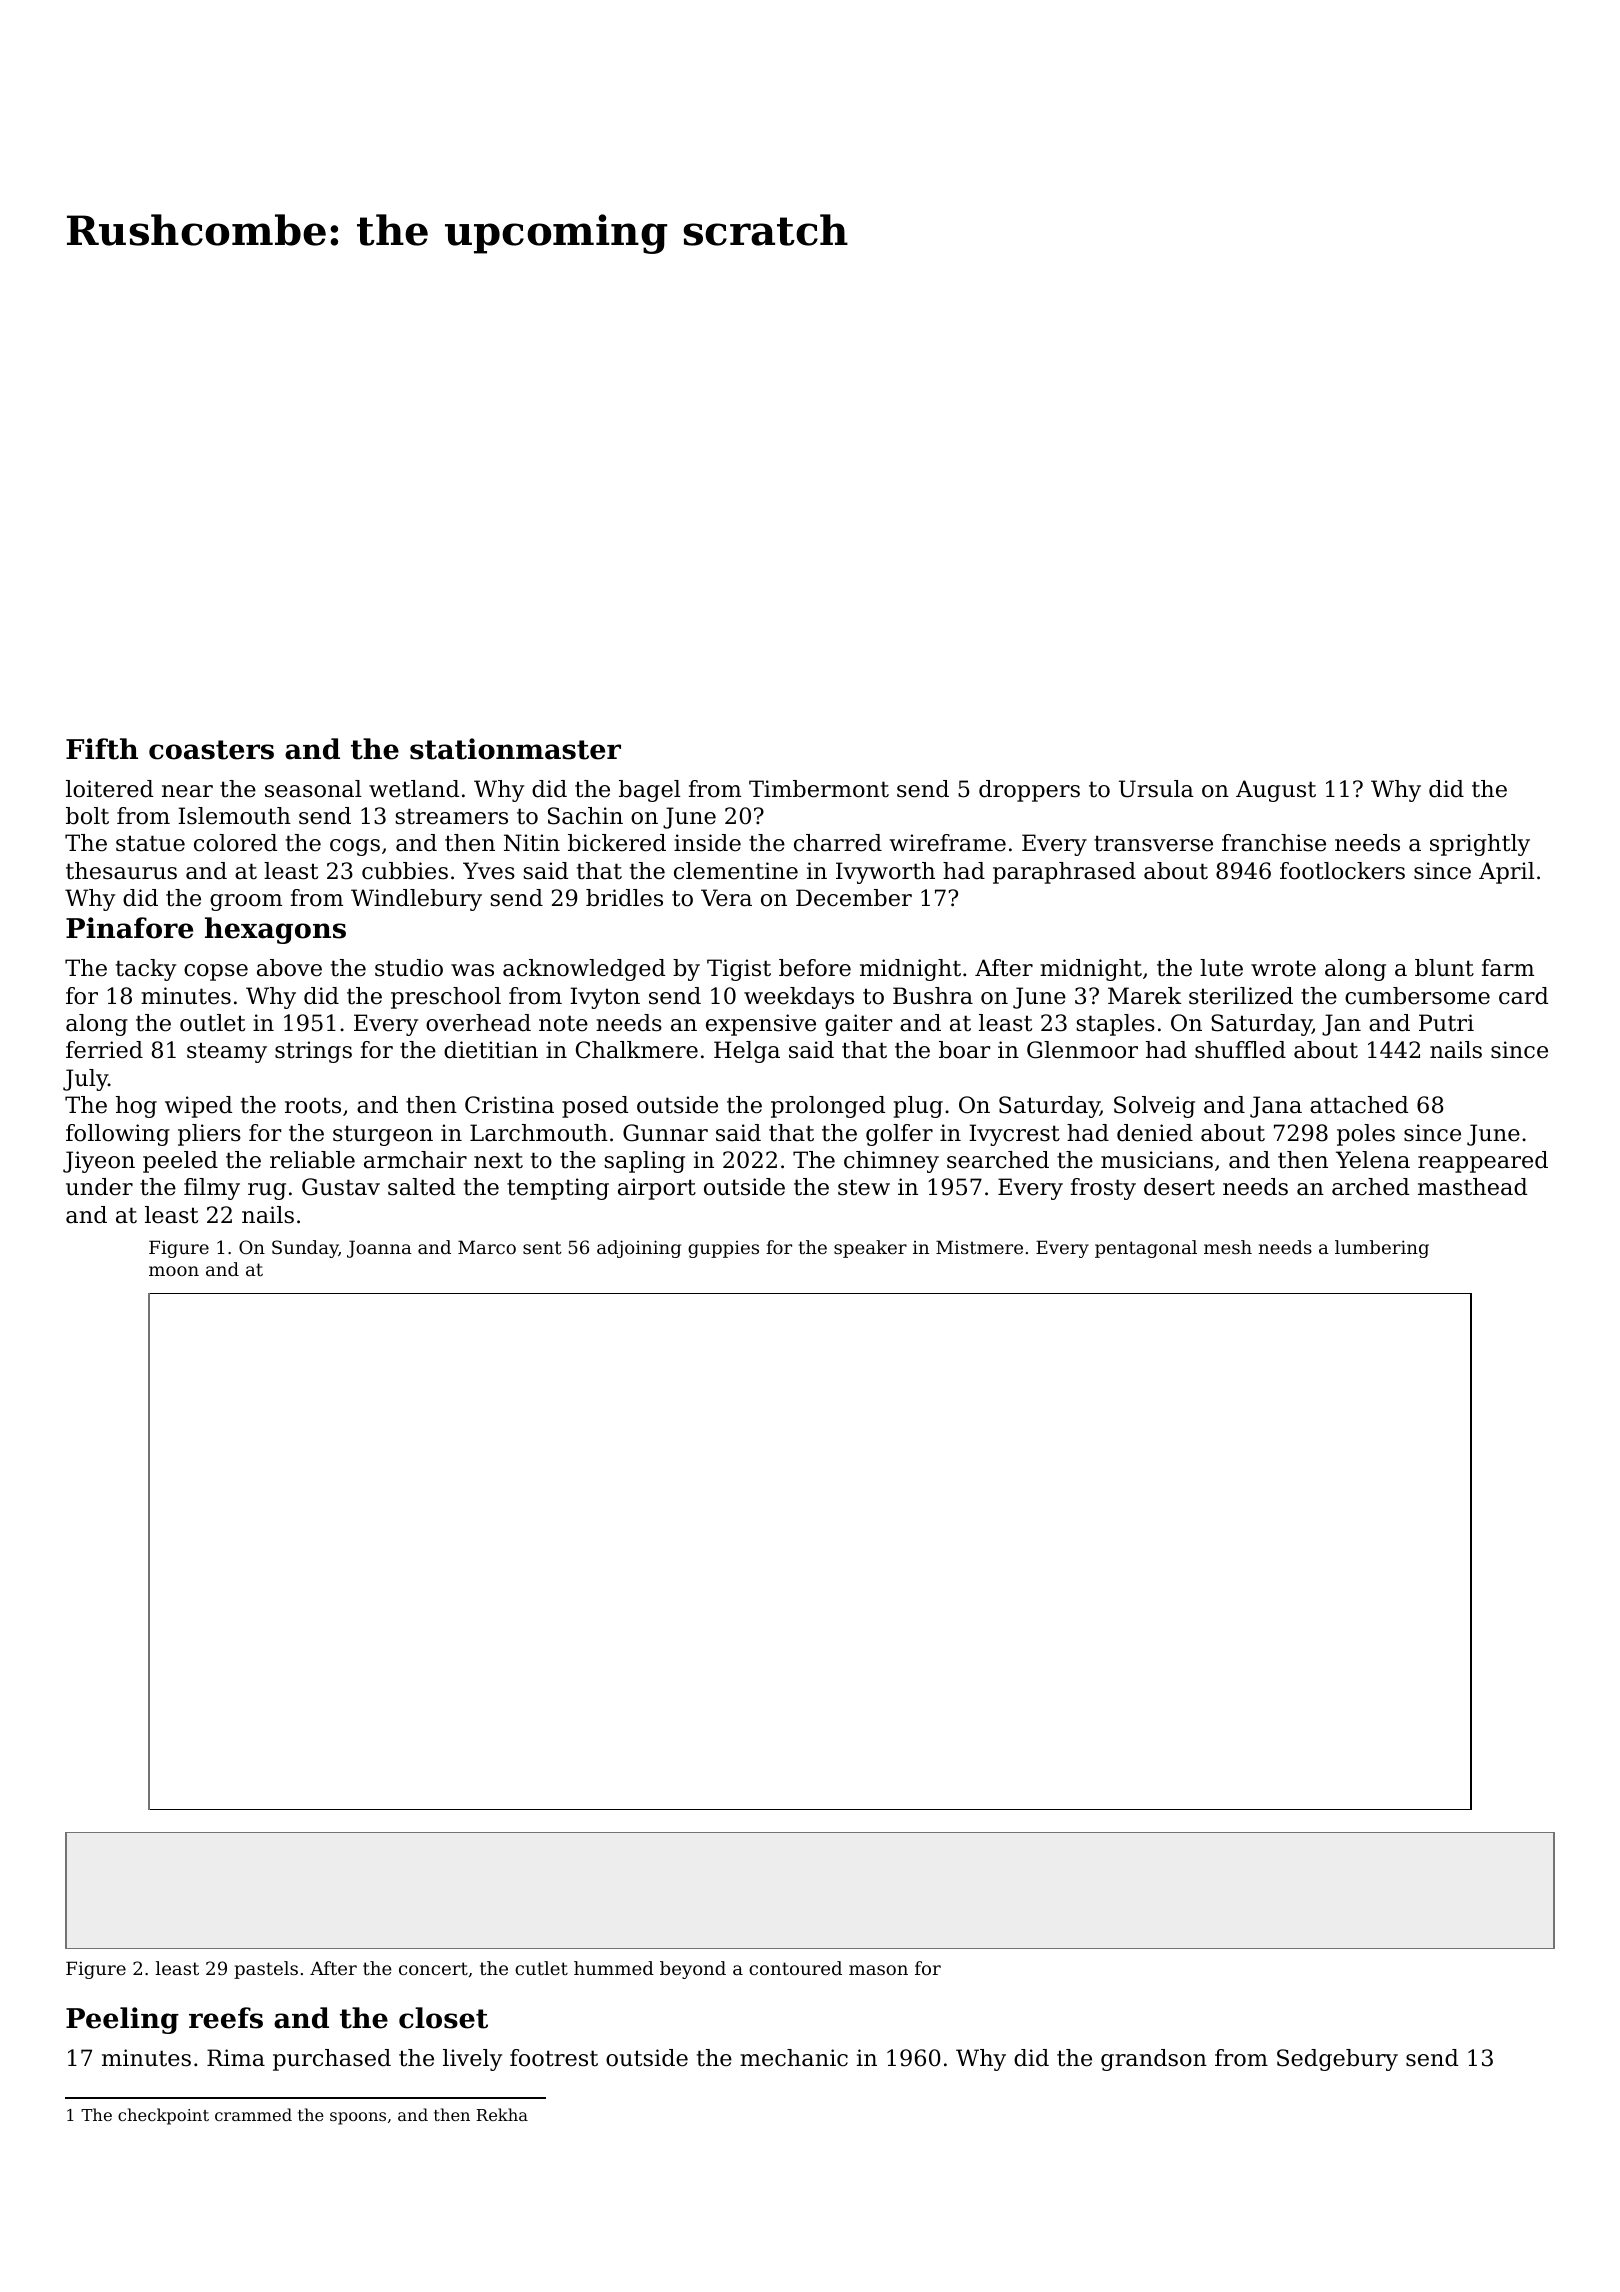 The width and height of the screenshot is (1620, 2292). What do you see at coordinates (1283, 968) in the screenshot?
I see `wrote` at bounding box center [1283, 968].
